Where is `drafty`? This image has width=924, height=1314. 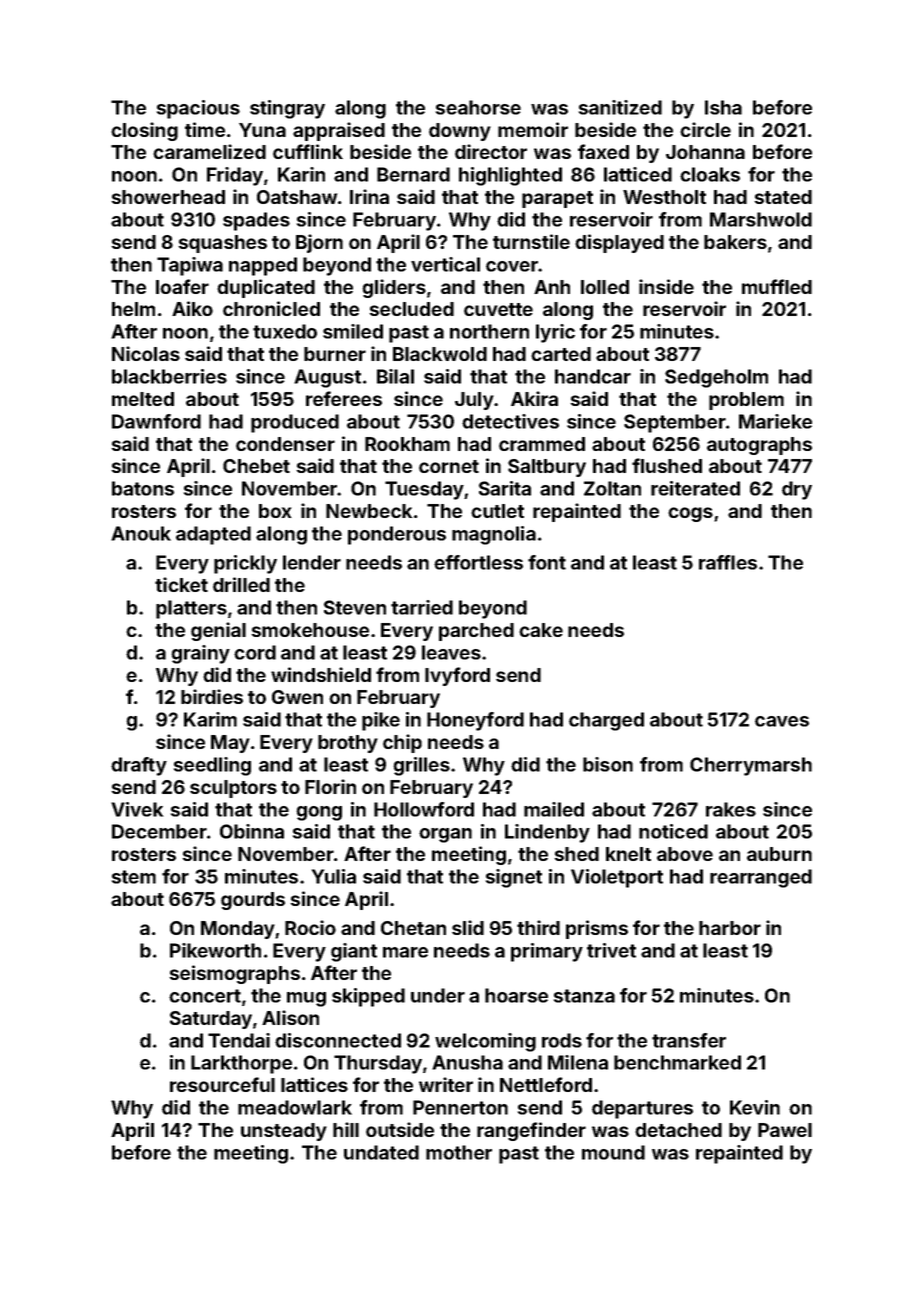
drafty is located at coordinates (139, 766).
